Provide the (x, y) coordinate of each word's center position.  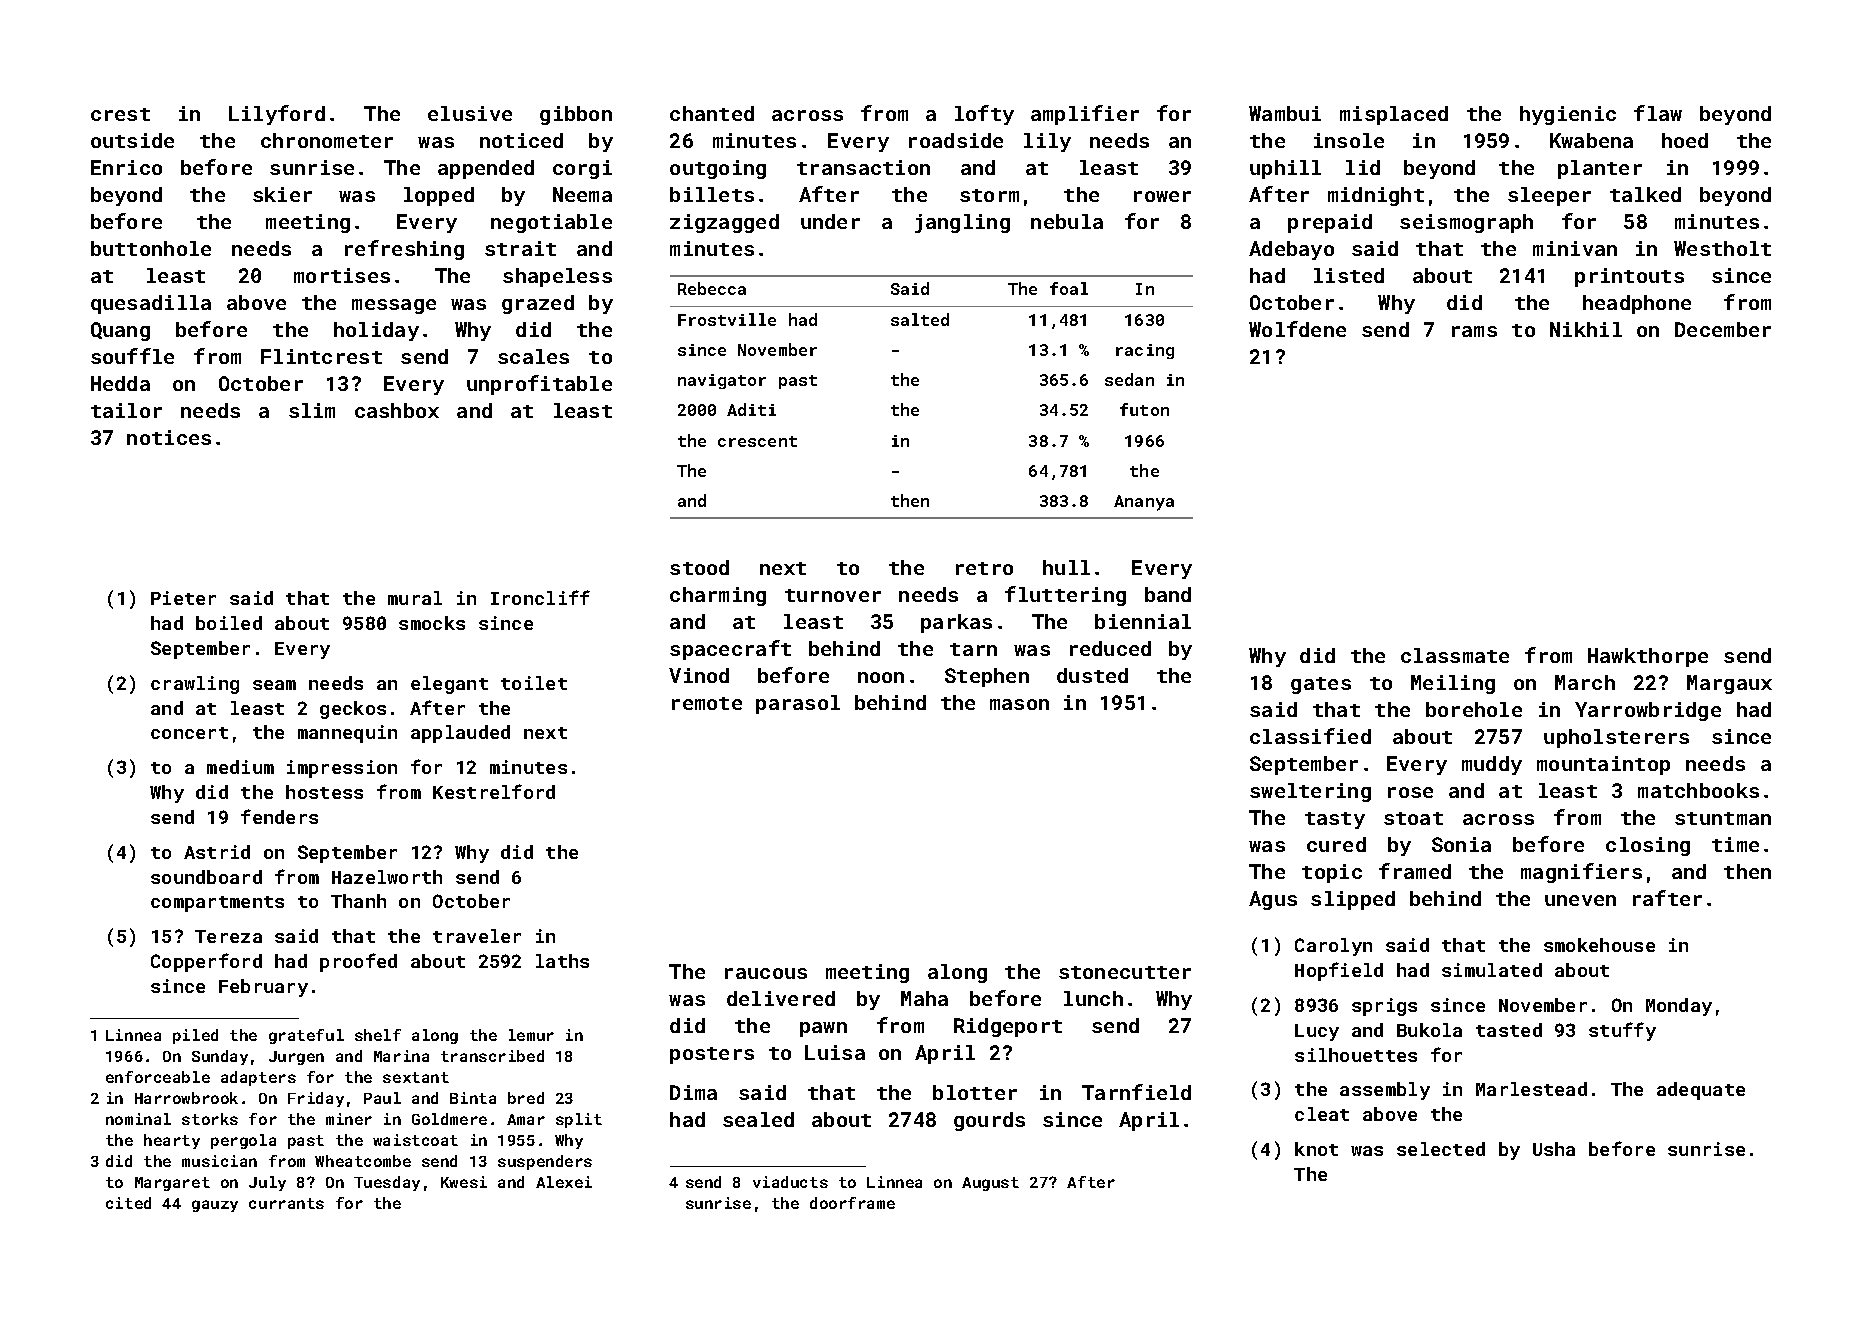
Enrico (126, 167)
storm (989, 195)
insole (1349, 140)
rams (1474, 331)
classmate (1455, 655)
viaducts (790, 1182)
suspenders (545, 1162)
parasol (798, 704)
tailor (126, 410)
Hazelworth (387, 877)
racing (1145, 351)
